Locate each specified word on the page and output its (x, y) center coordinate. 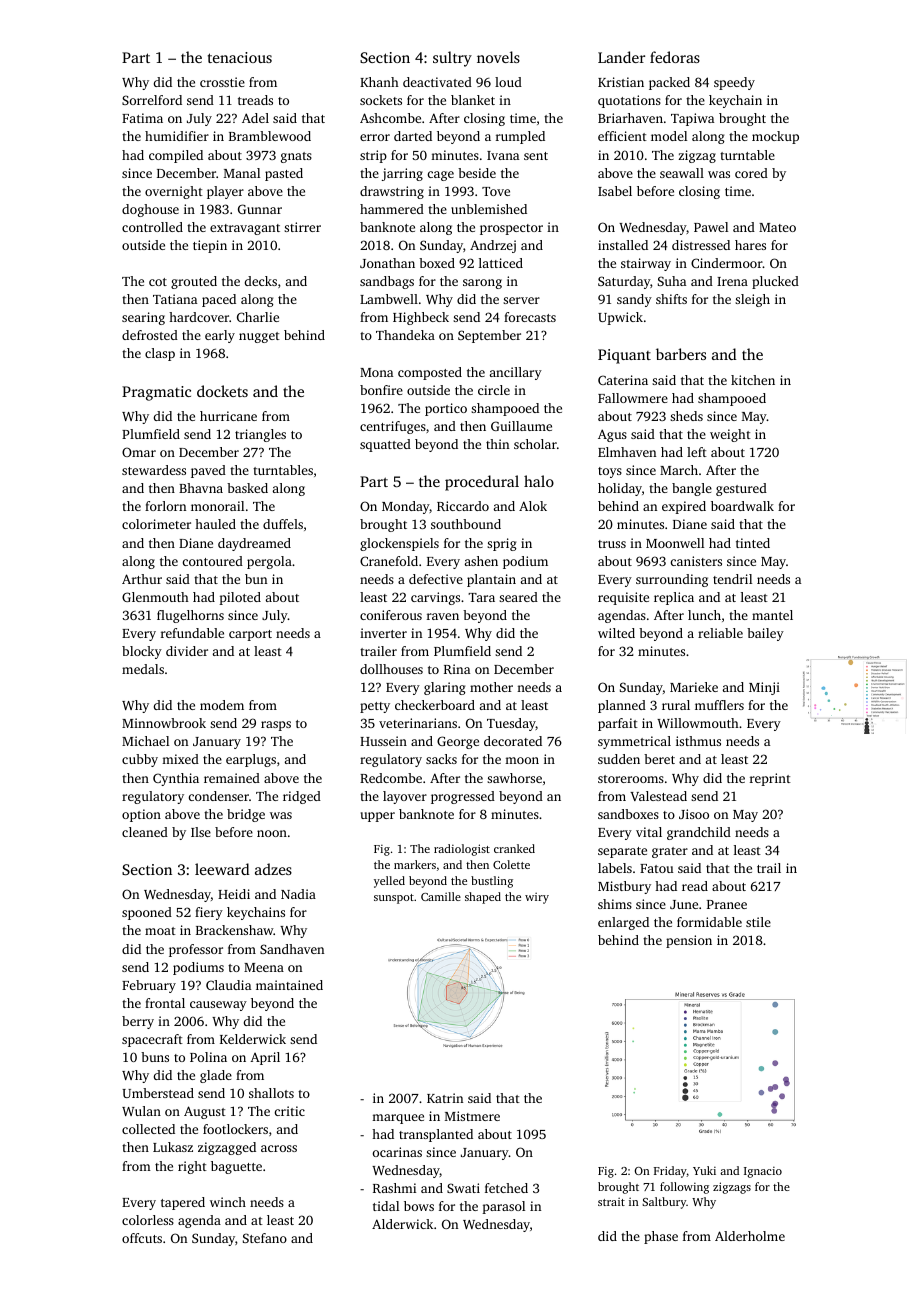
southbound (466, 524)
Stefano (265, 1238)
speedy (734, 83)
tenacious (240, 57)
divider (187, 651)
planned (622, 706)
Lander (621, 57)
